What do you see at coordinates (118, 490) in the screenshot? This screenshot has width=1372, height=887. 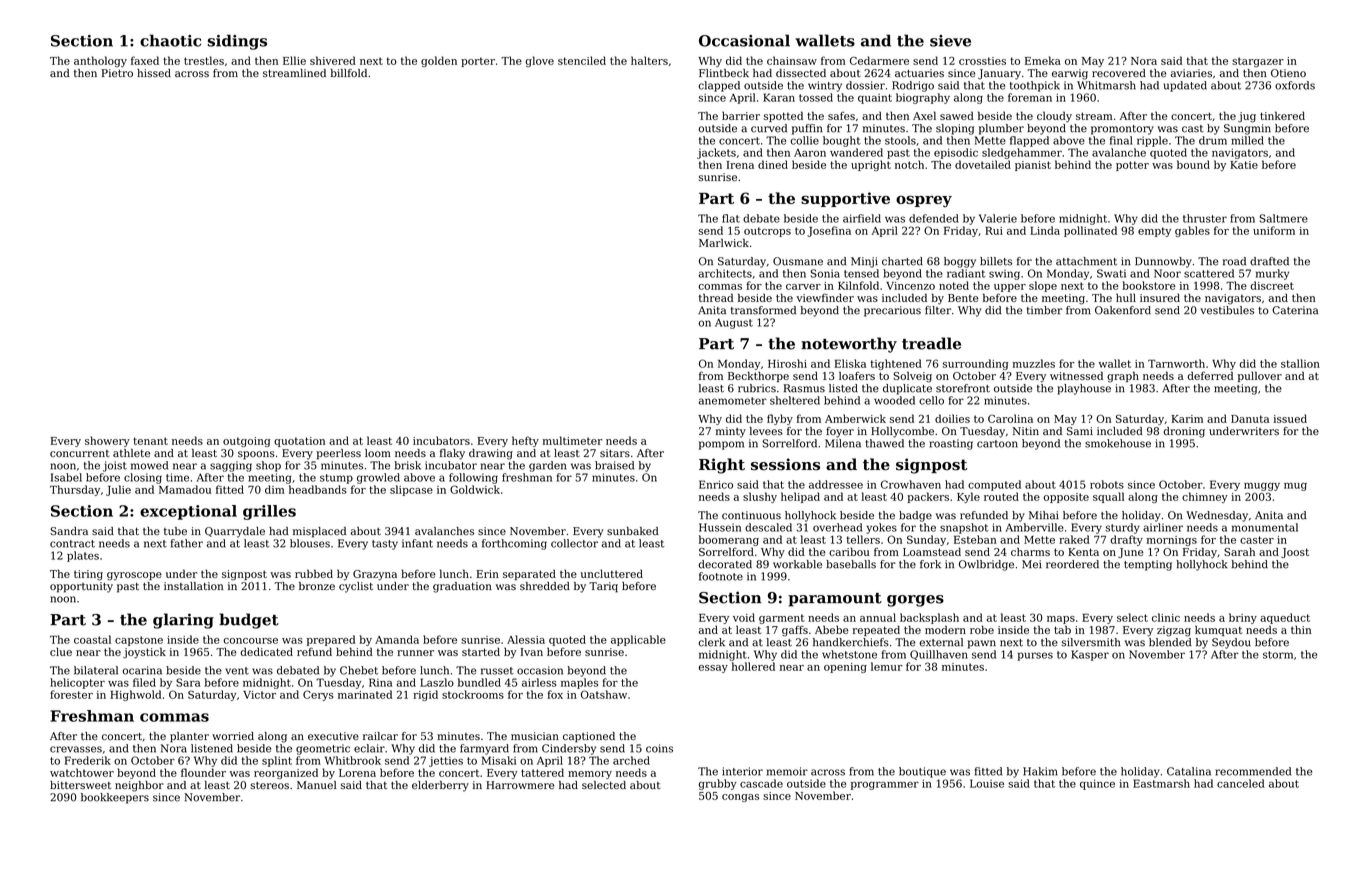 I see `Julie` at bounding box center [118, 490].
